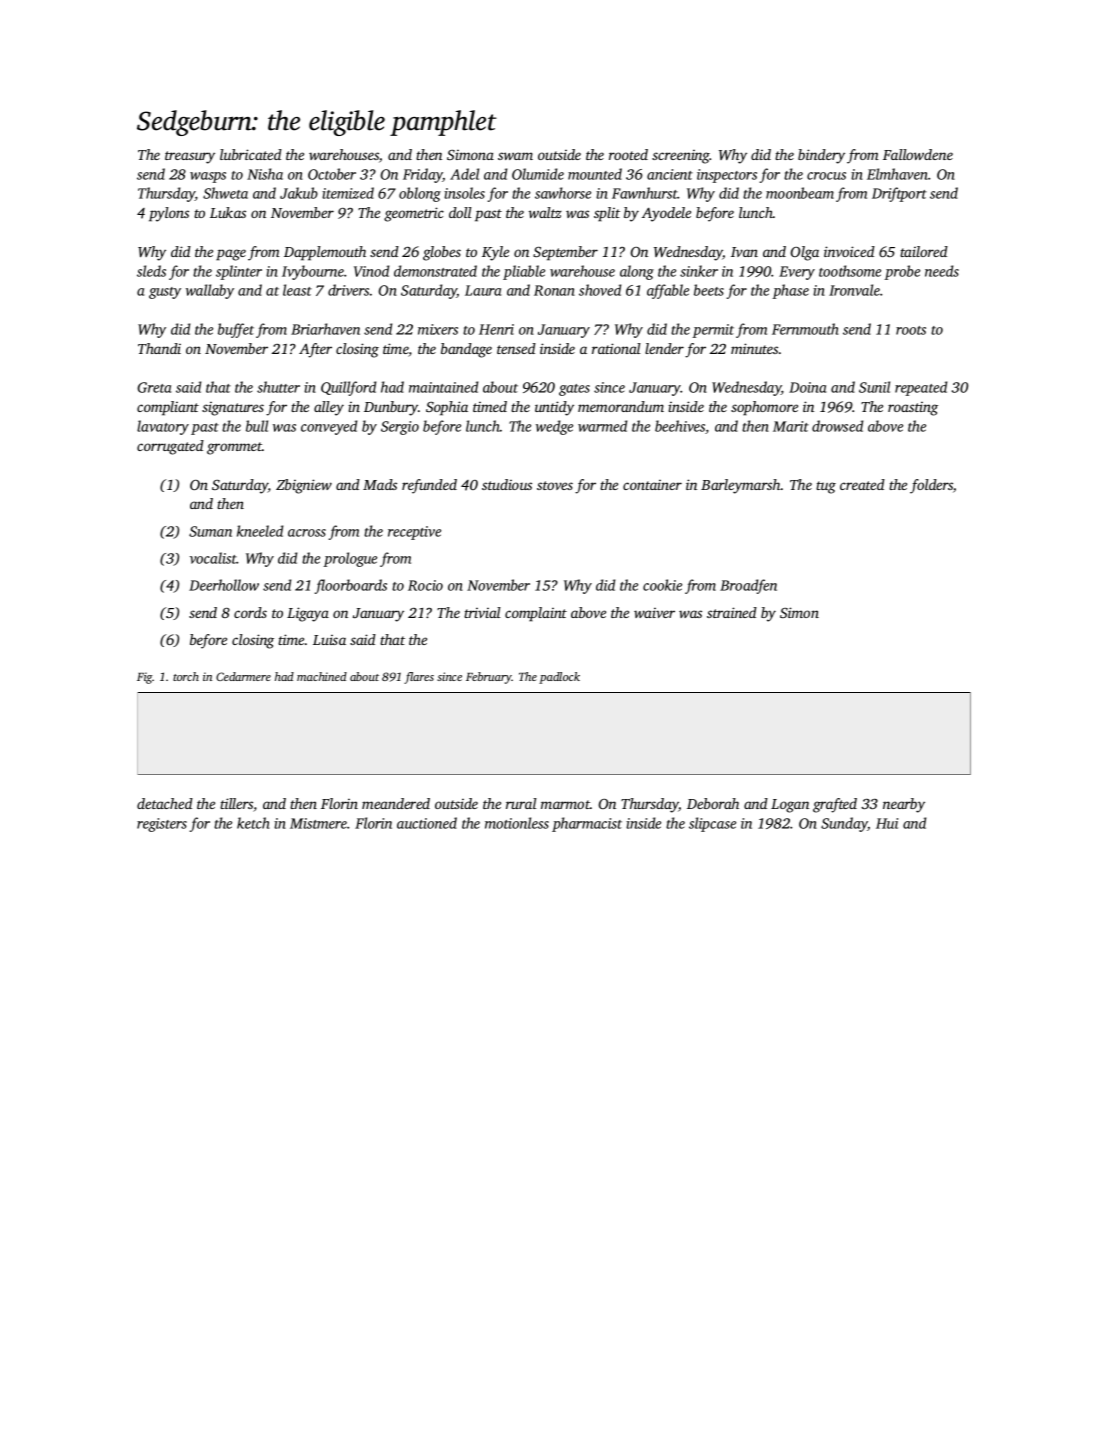  Describe the element at coordinates (913, 409) in the page. I see `roasting` at that location.
